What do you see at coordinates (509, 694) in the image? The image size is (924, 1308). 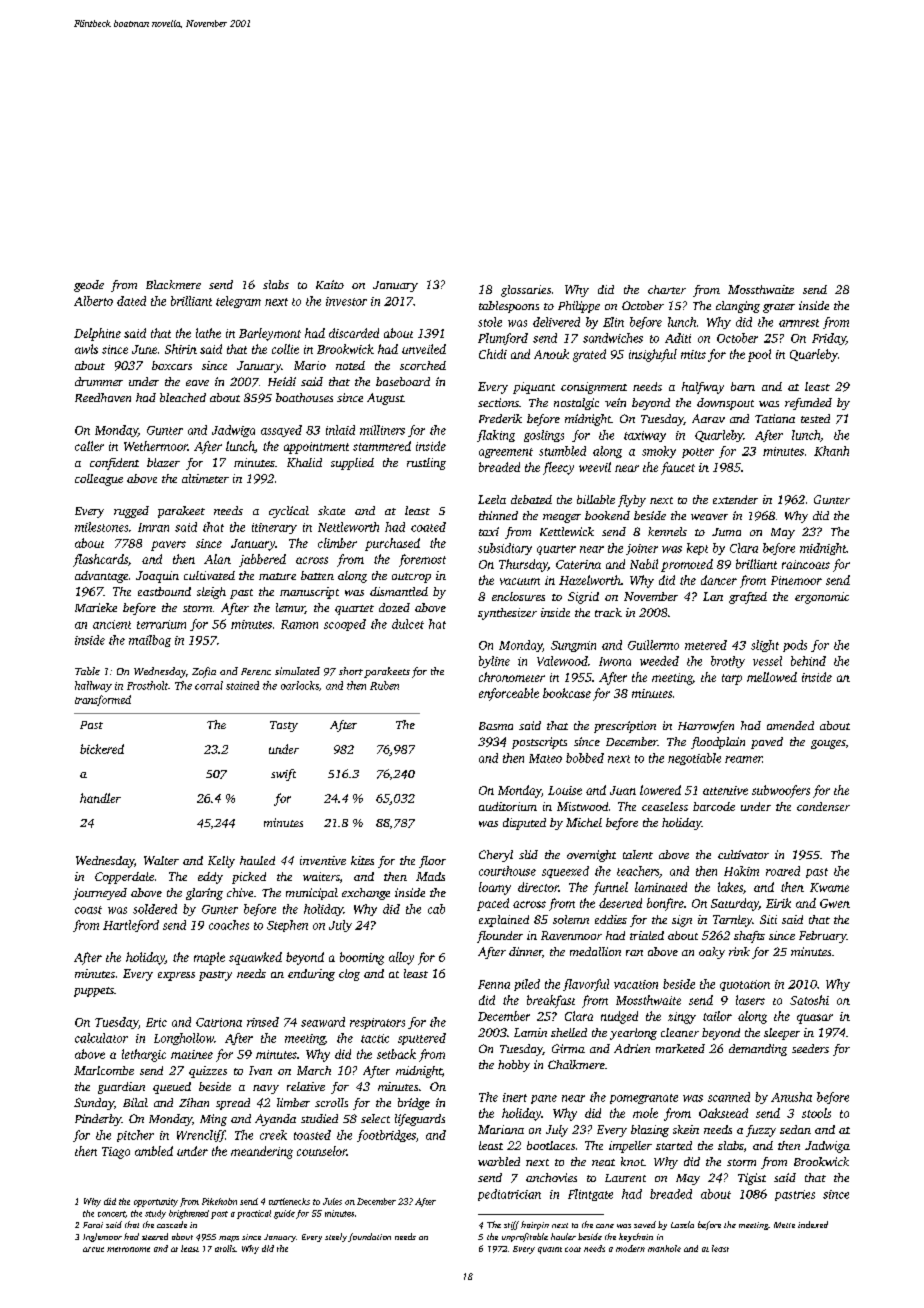 I see `enforceable` at bounding box center [509, 694].
